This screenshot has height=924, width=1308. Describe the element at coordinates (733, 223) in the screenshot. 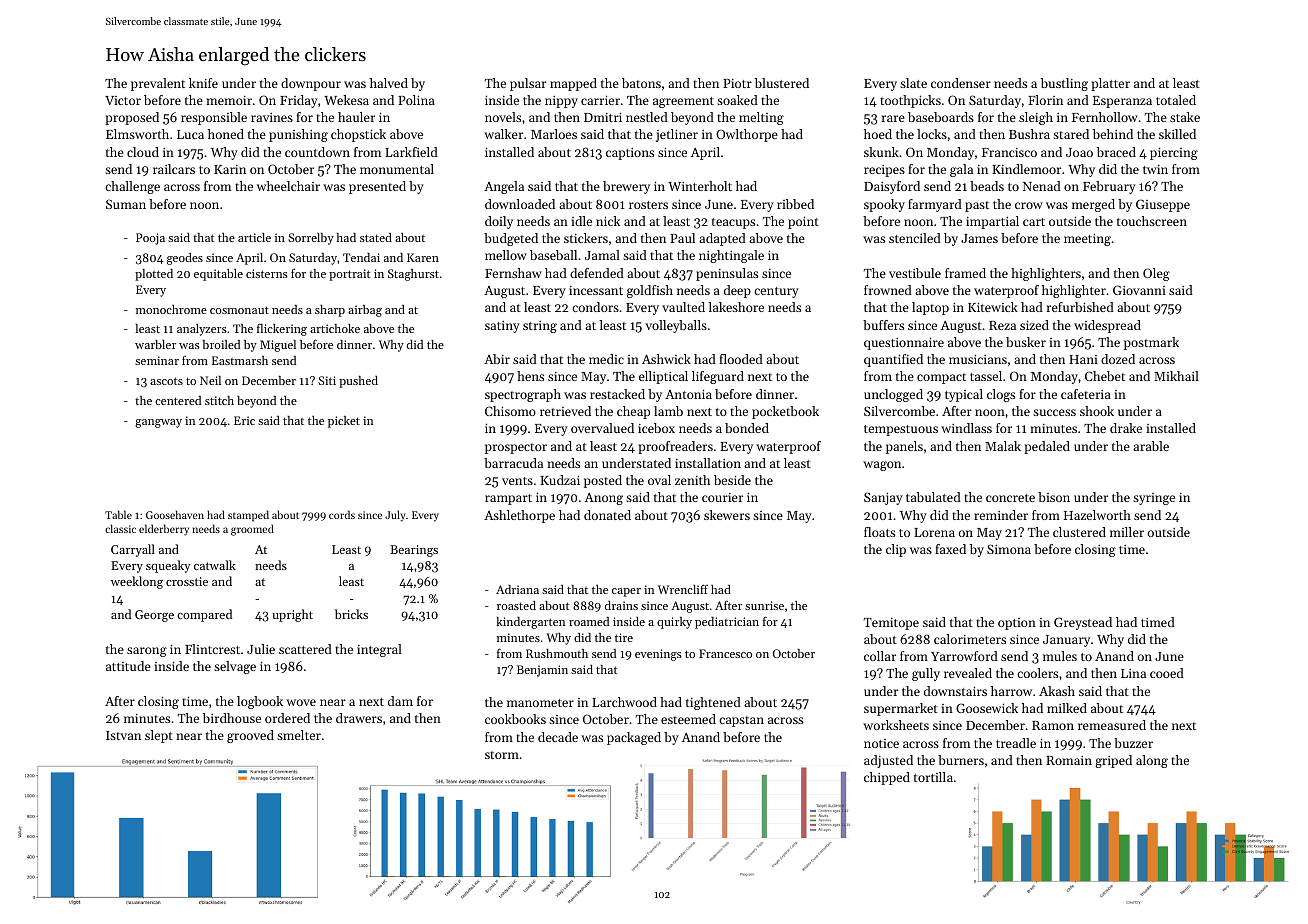

I see `teacups` at that location.
